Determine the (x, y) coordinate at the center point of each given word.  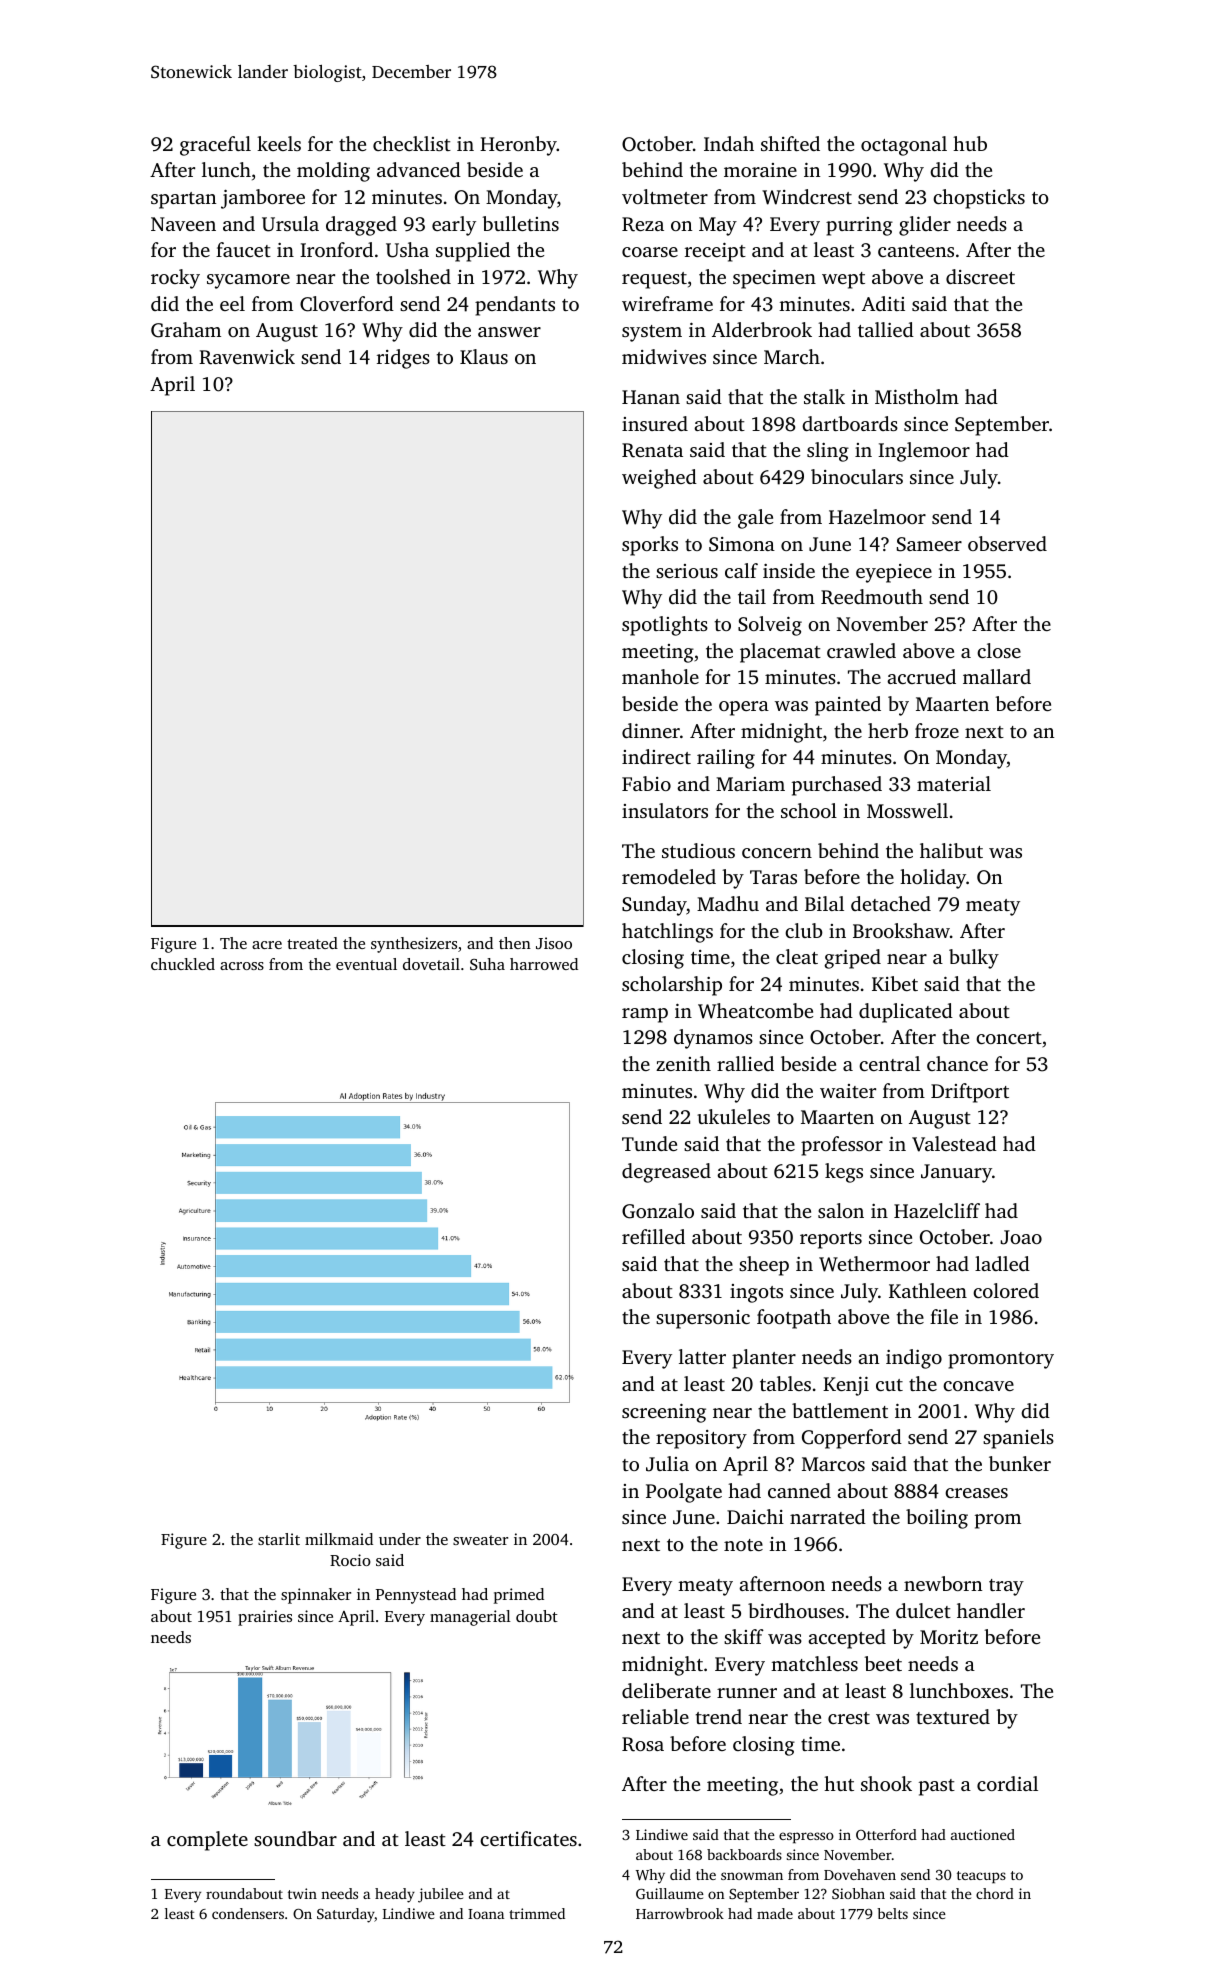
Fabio (646, 783)
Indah (729, 143)
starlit (279, 1539)
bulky (974, 959)
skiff (744, 1636)
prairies (265, 1618)
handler (991, 1610)
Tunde (649, 1143)
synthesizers (414, 945)
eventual (366, 964)
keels (279, 143)
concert (1009, 1038)
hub (970, 143)
